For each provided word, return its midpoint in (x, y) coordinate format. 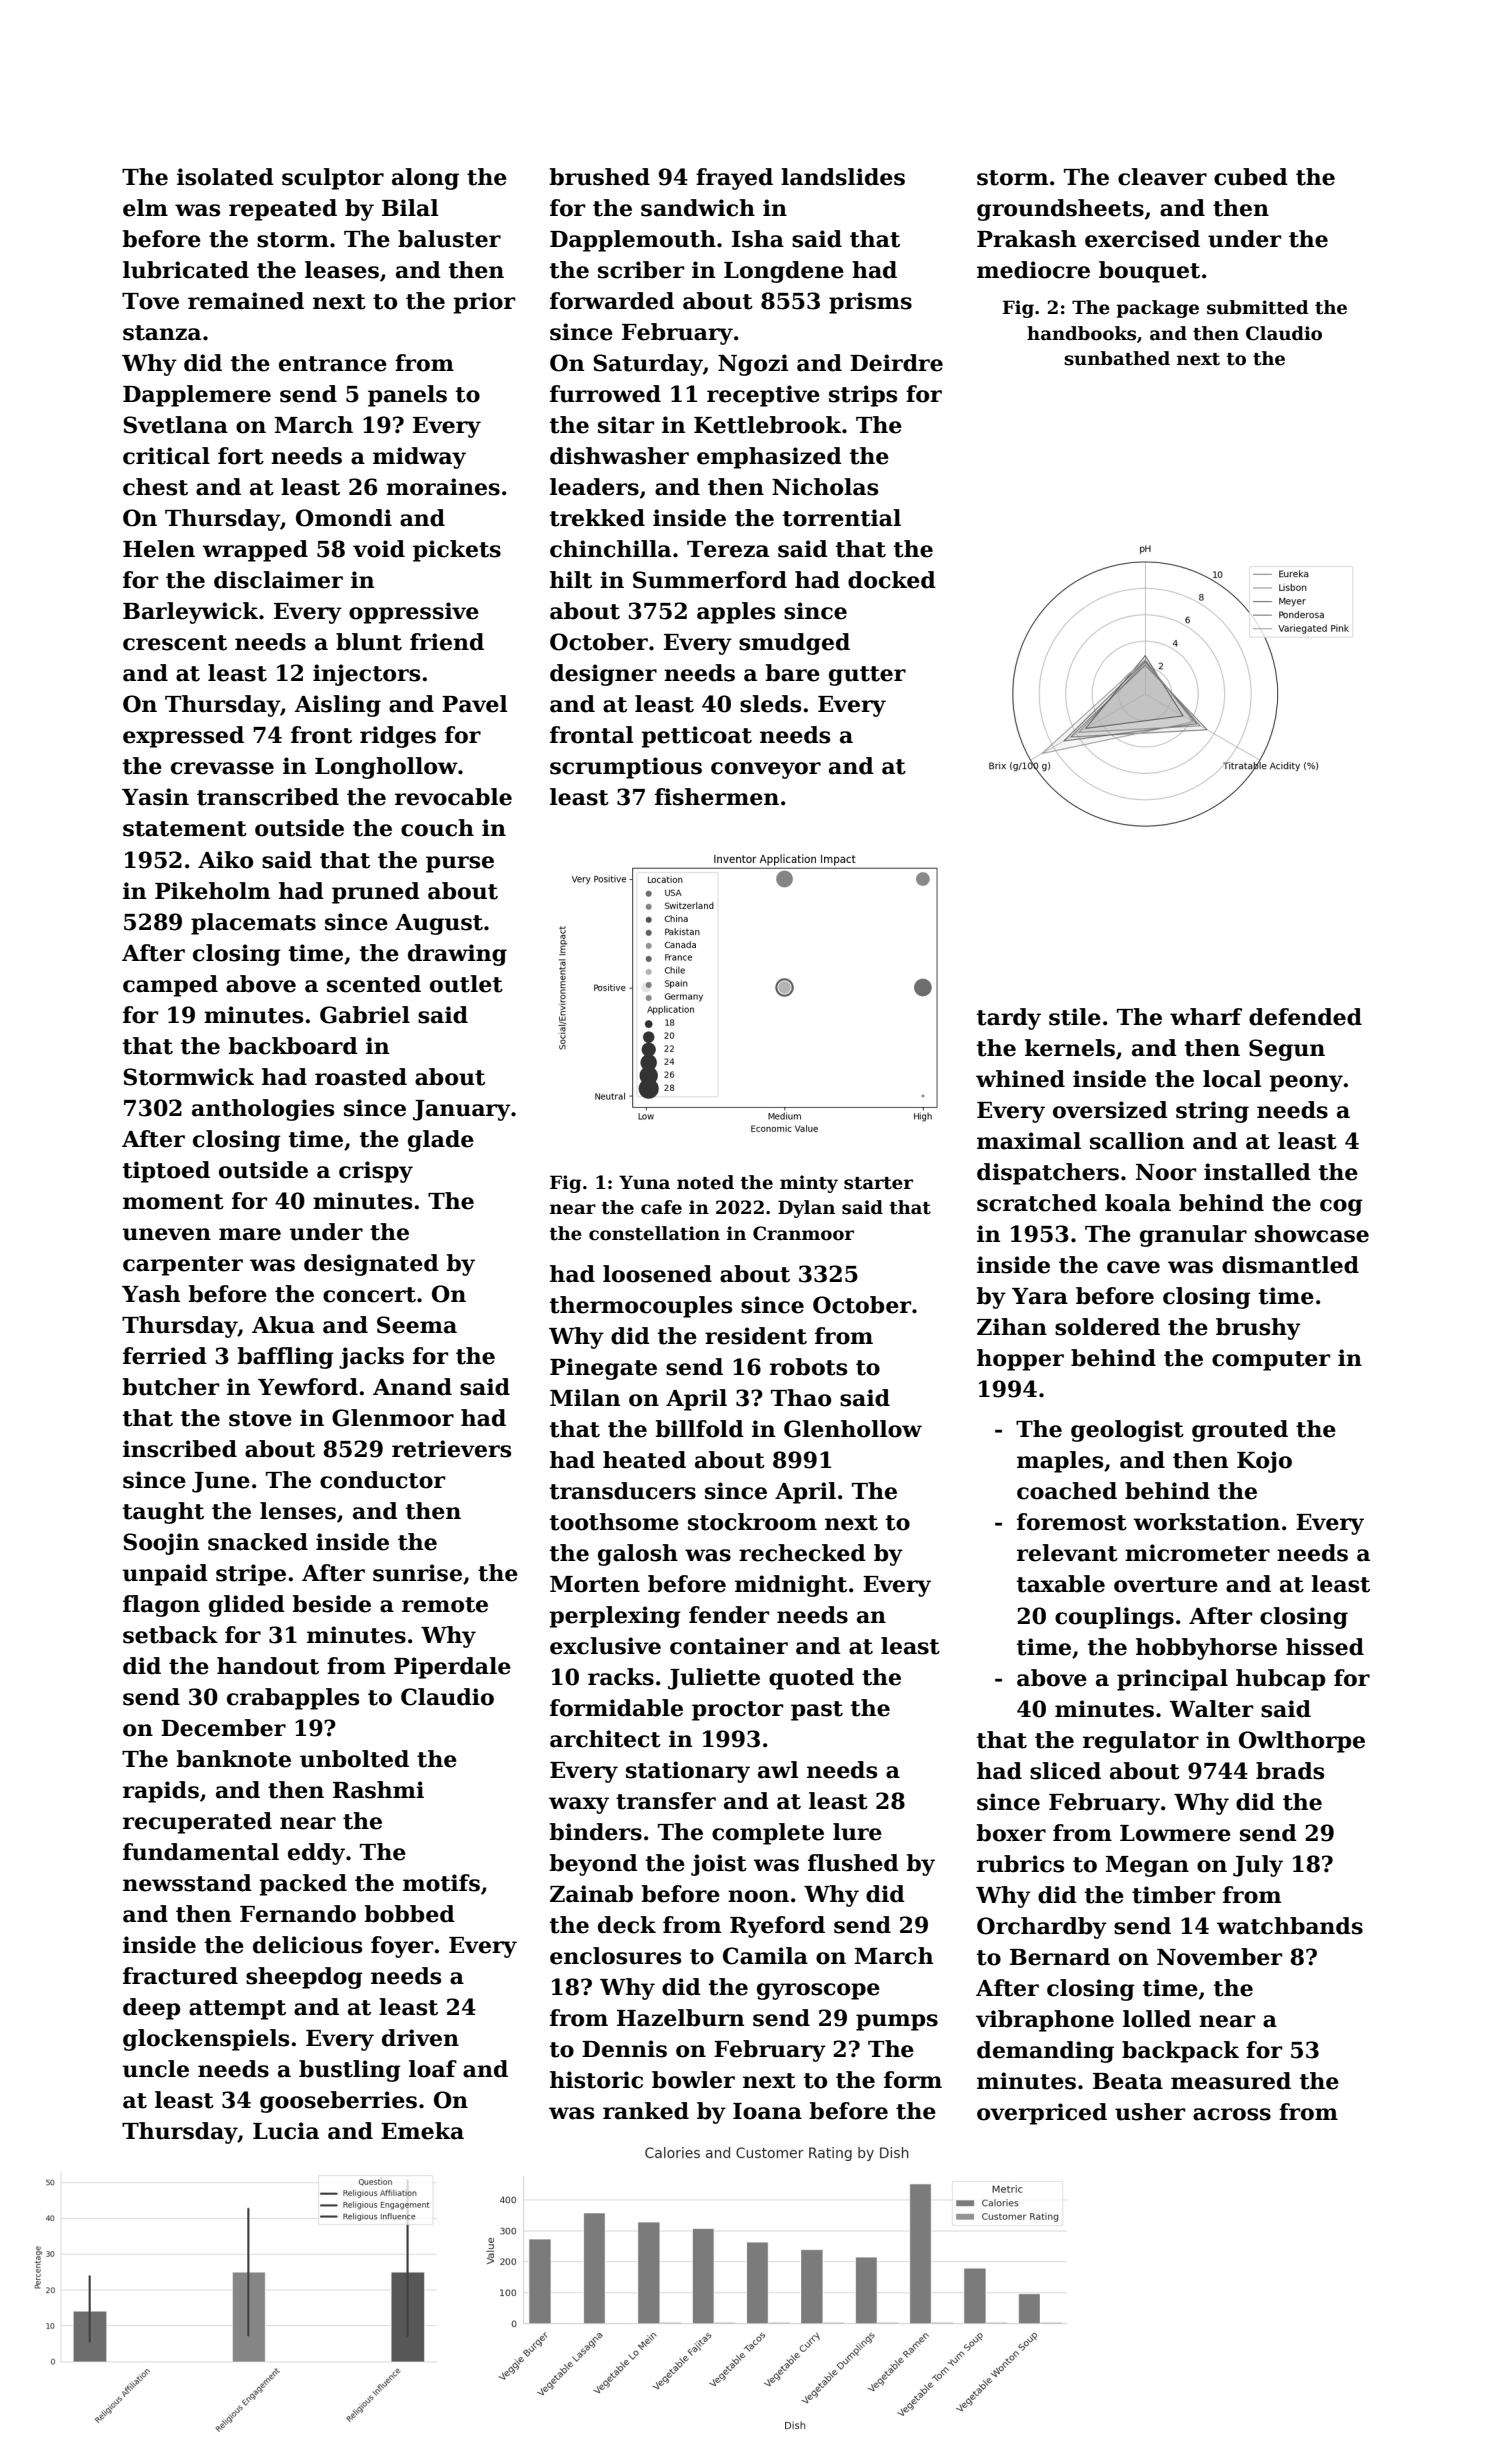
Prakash (1026, 239)
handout (268, 1666)
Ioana (767, 2111)
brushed (599, 177)
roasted (361, 1077)
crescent (175, 643)
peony (1306, 1083)
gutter (867, 676)
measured (1231, 2081)
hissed (1325, 1647)
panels (407, 396)
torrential (842, 518)
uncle (155, 2069)
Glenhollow (853, 1429)
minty (809, 1184)
